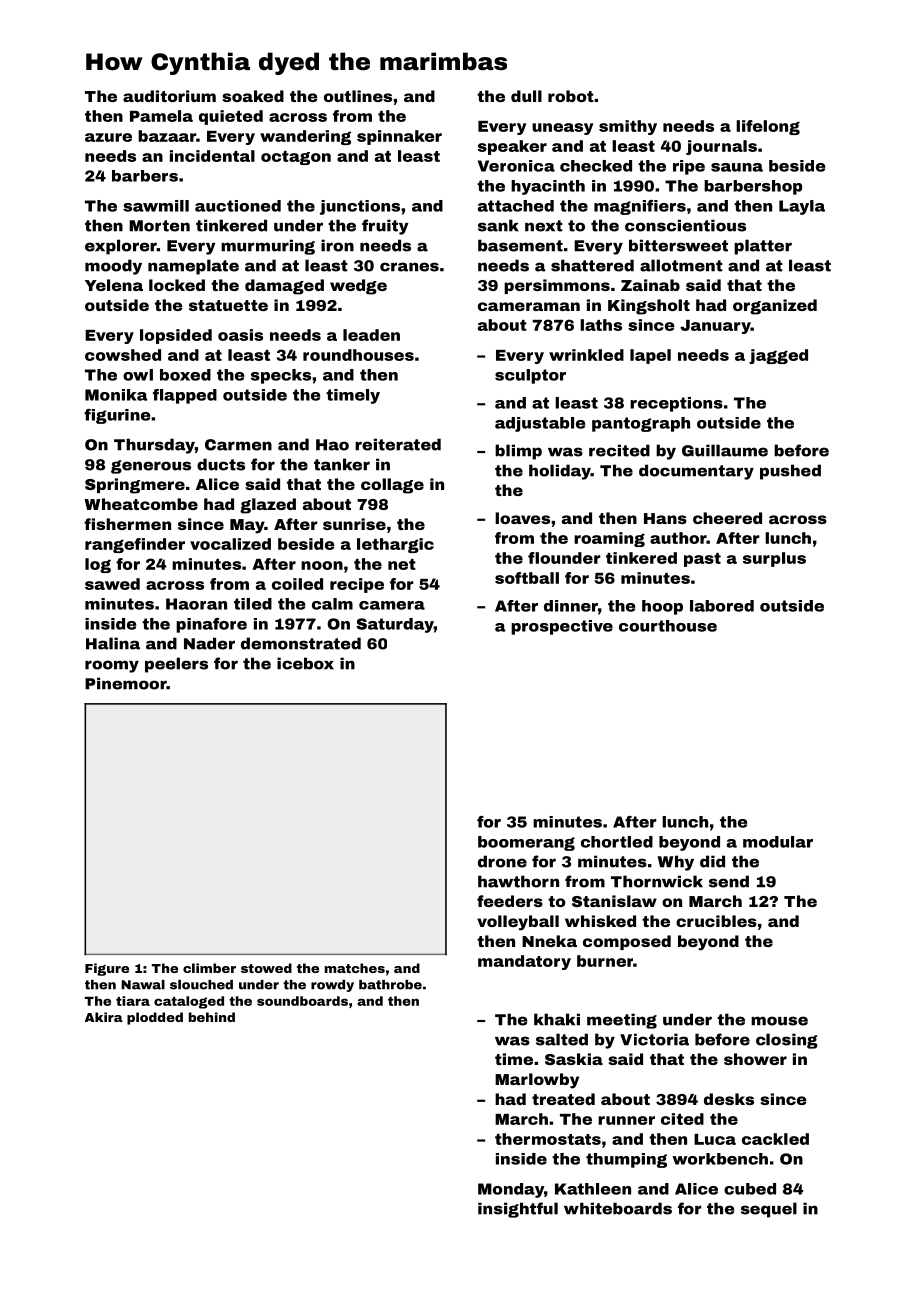  Describe the element at coordinates (511, 1190) in the screenshot. I see `Monday` at that location.
